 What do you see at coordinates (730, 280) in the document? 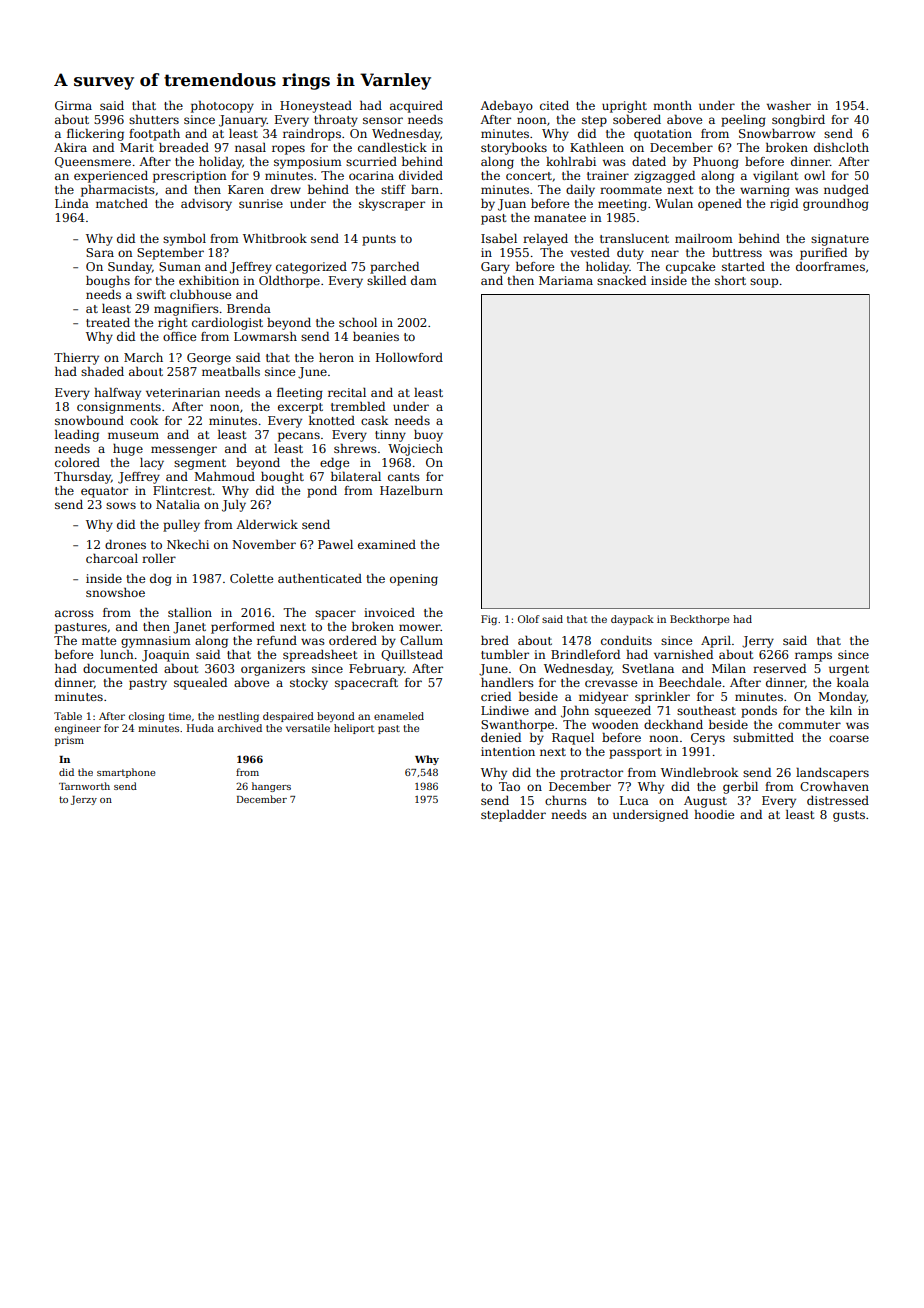
I see `short` at bounding box center [730, 280].
